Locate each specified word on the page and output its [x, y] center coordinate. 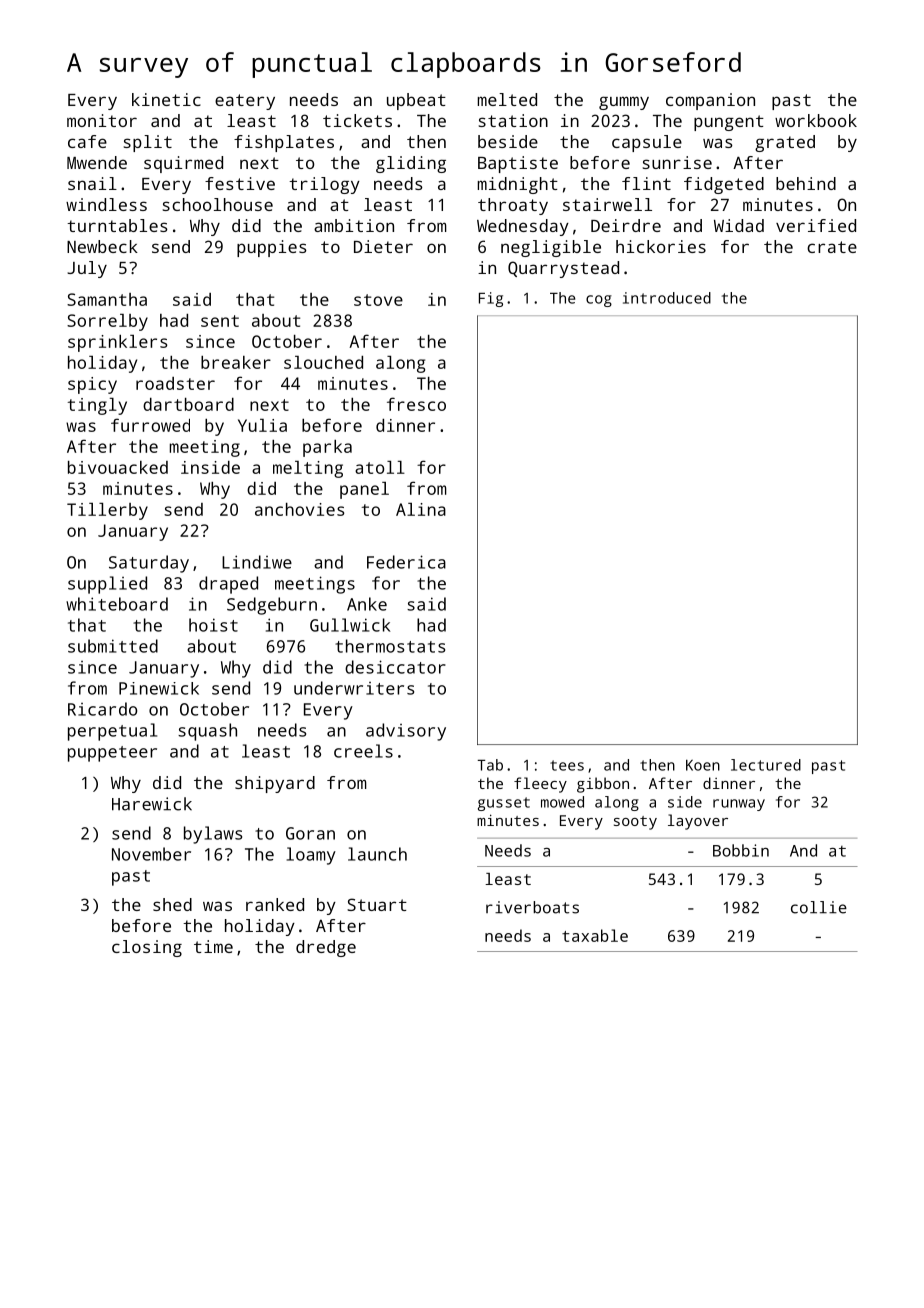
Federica [406, 562]
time [213, 946]
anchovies [299, 509]
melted [507, 99]
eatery [245, 102]
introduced [667, 298]
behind [806, 183]
